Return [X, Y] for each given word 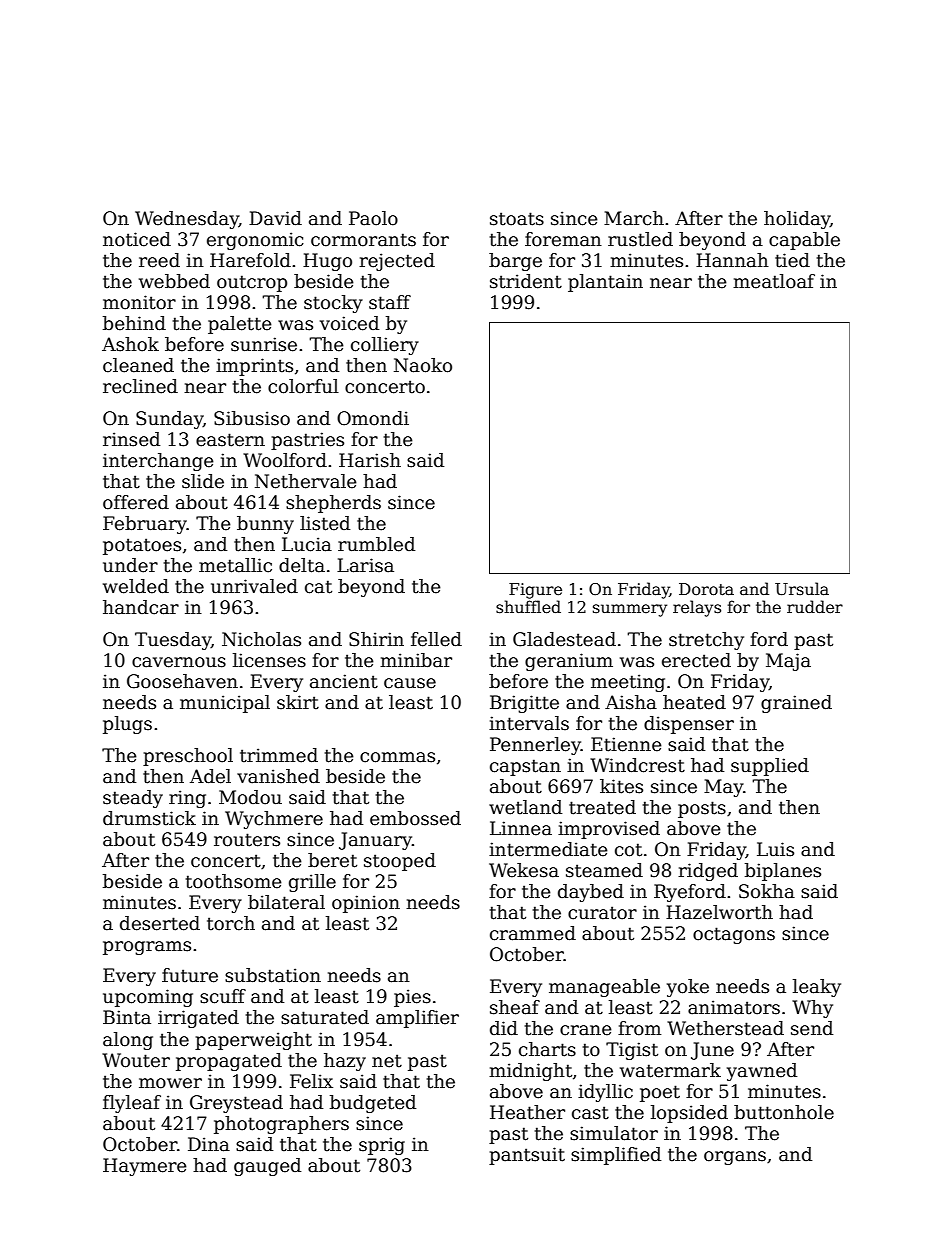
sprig [382, 1146]
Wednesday [187, 220]
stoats [517, 219]
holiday [797, 220]
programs [147, 948]
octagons [734, 935]
